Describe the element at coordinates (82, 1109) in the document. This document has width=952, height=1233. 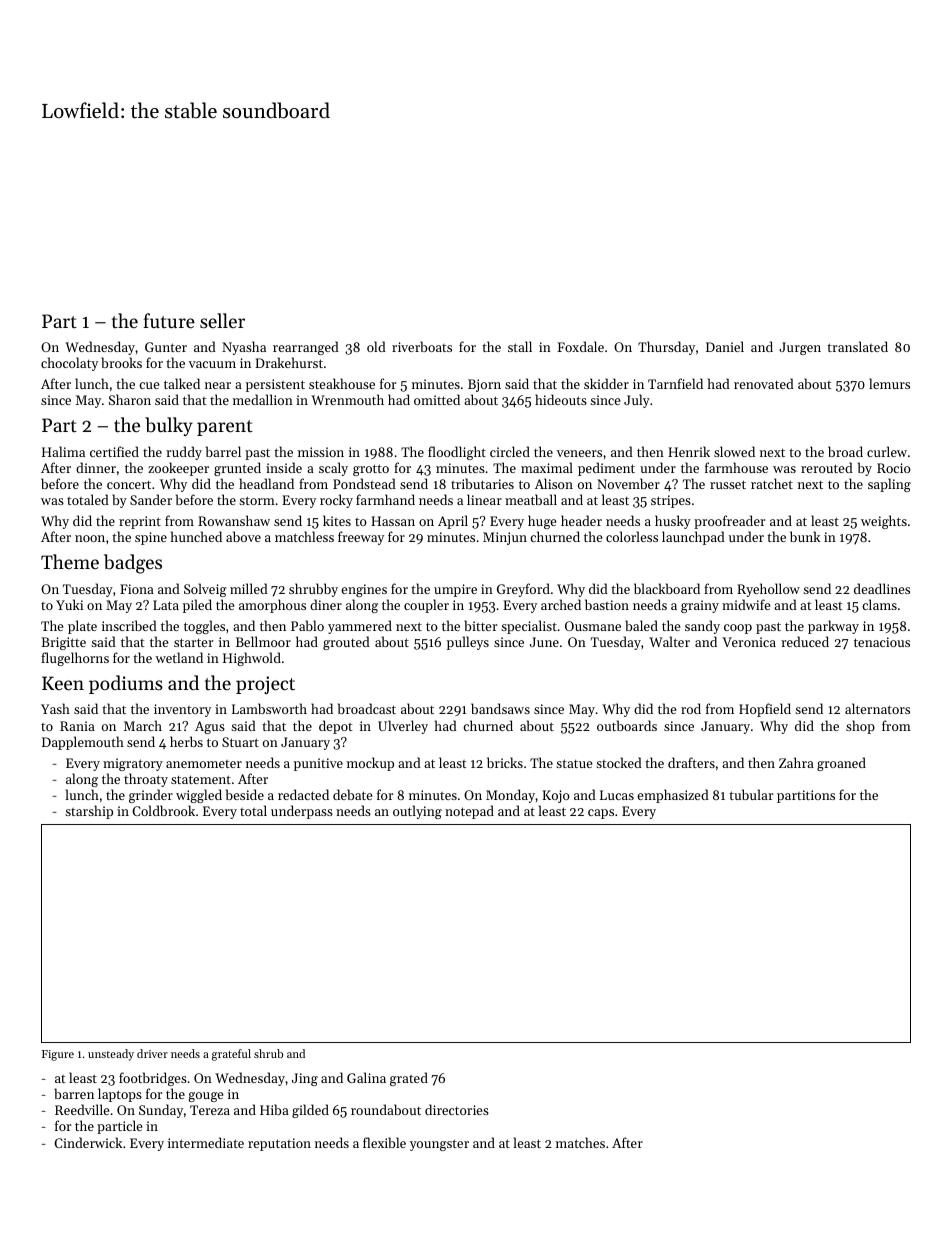
I see `Reedville` at that location.
